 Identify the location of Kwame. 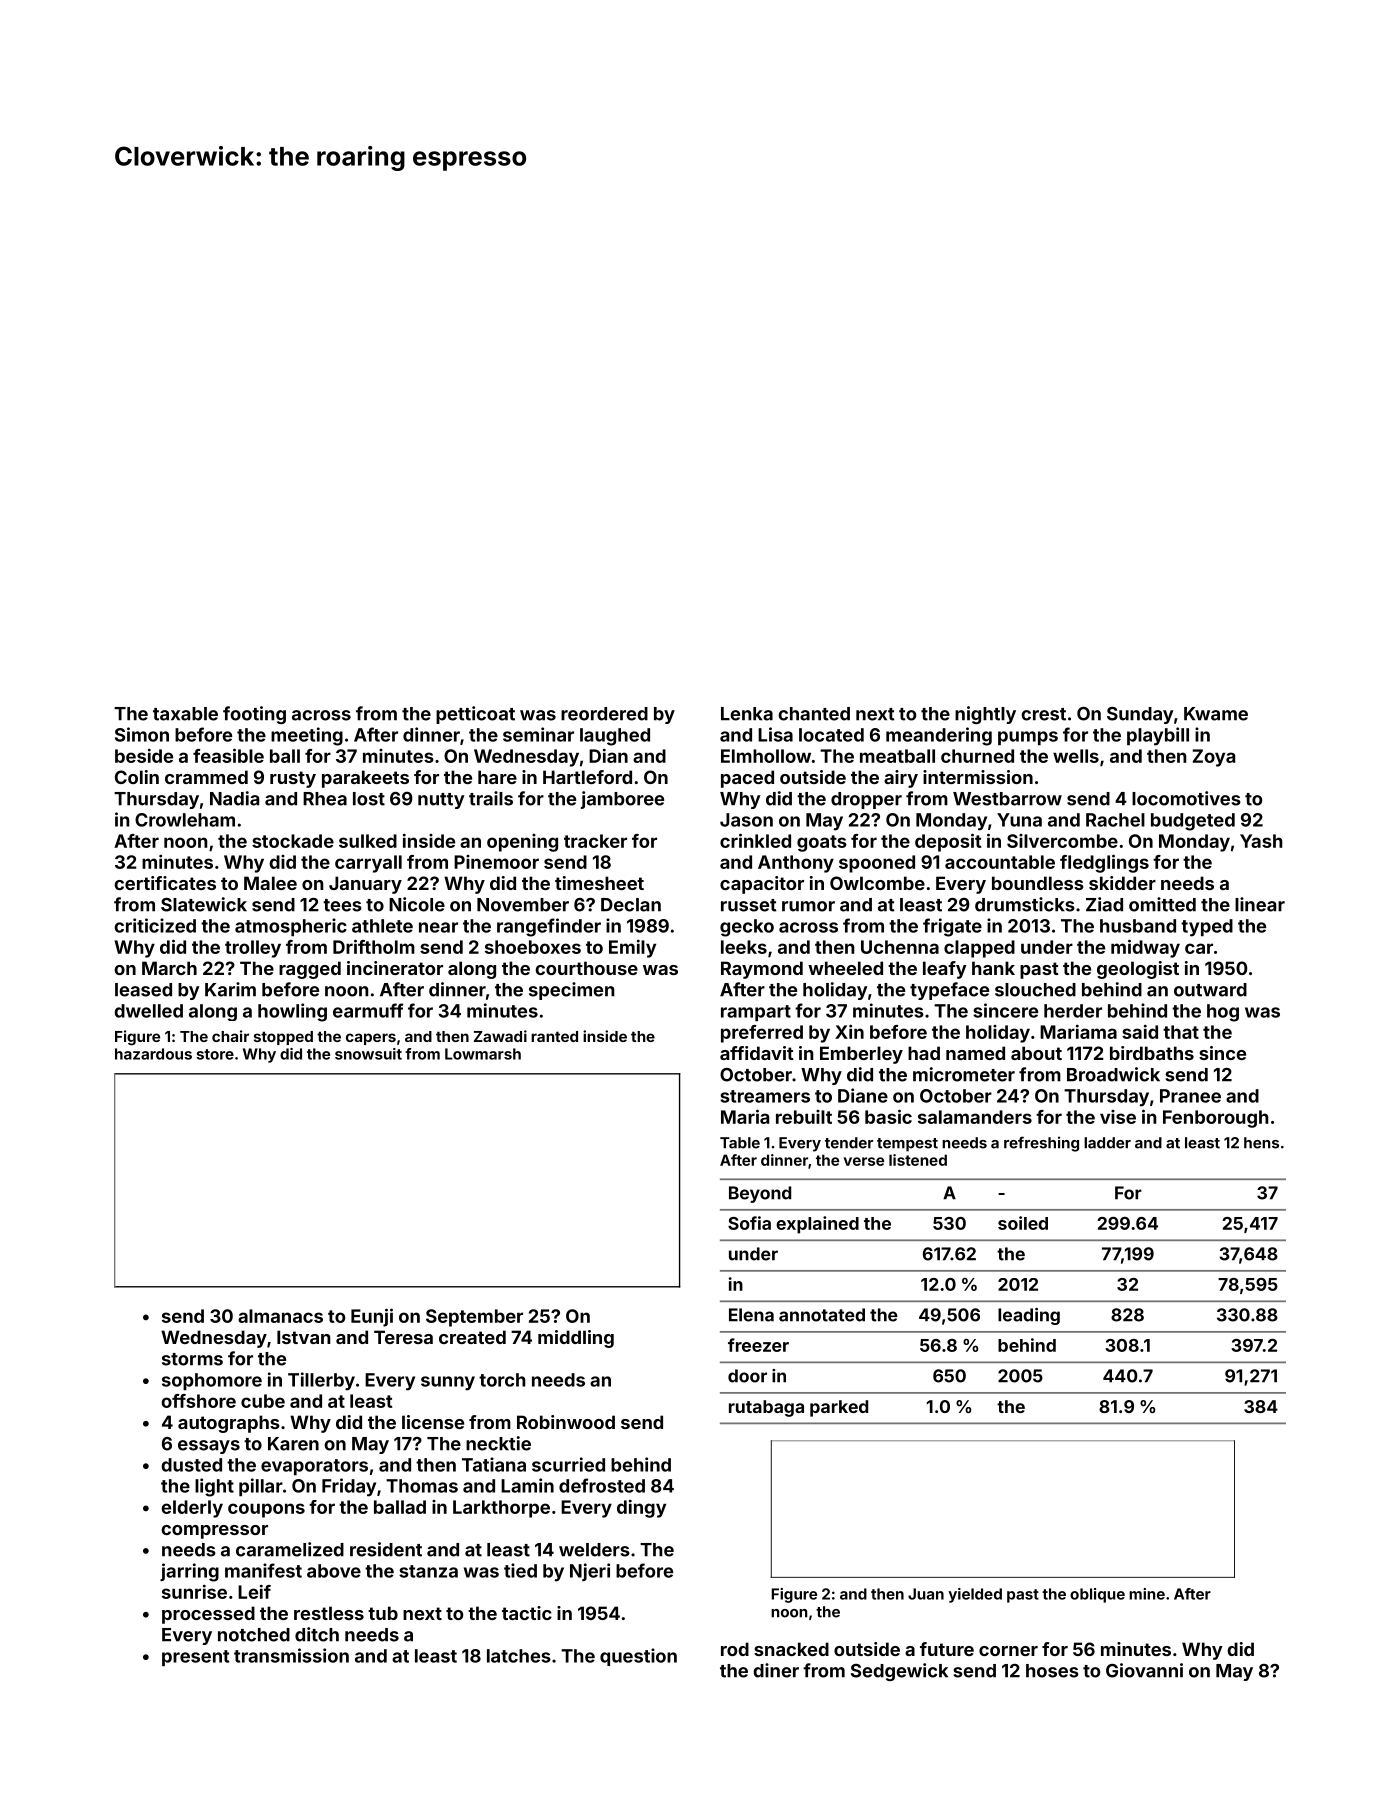
(1216, 714).
